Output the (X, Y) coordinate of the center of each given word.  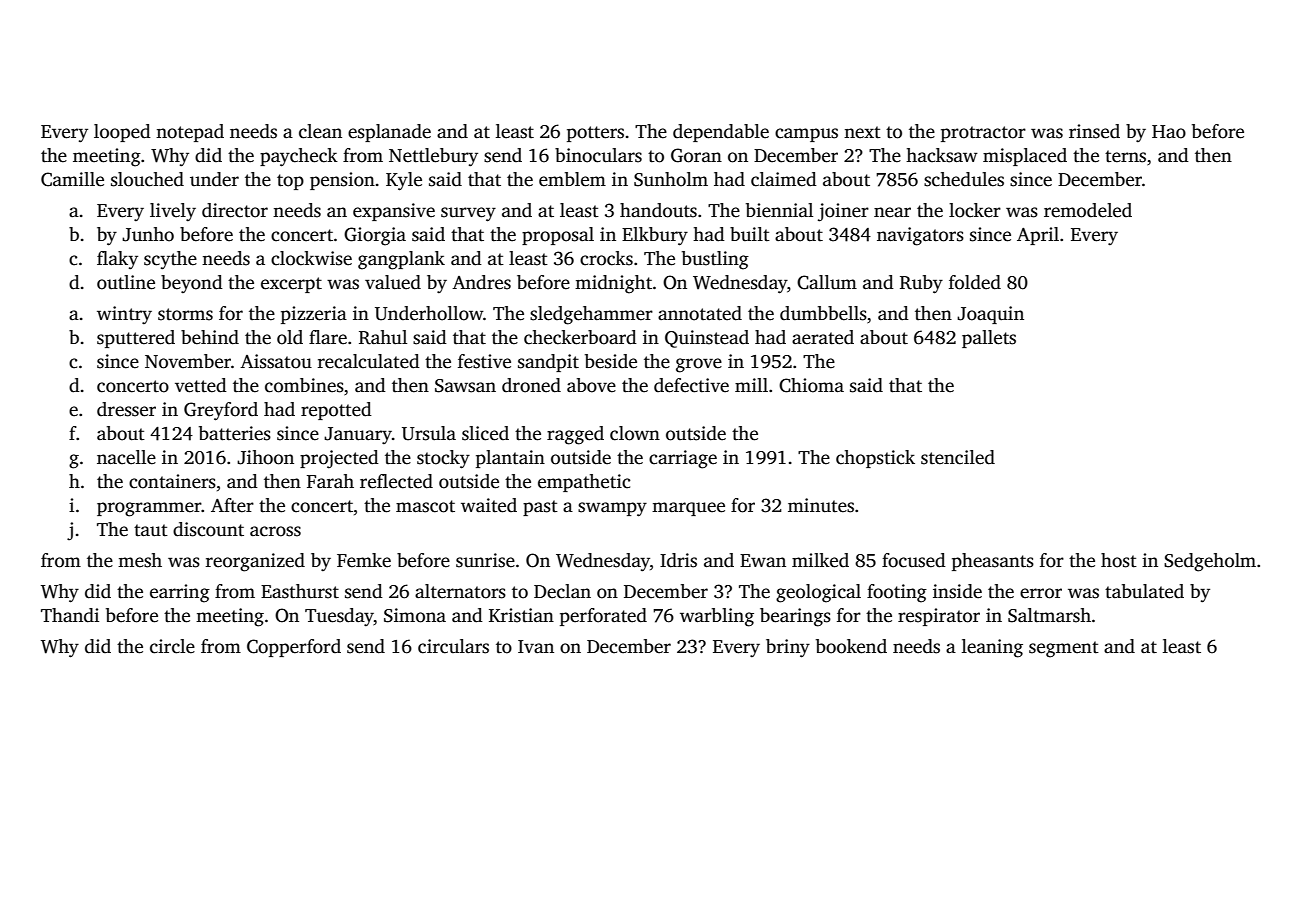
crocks (606, 258)
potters (595, 134)
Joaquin (990, 315)
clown (635, 433)
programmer (149, 509)
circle (172, 646)
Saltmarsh (1049, 615)
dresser (126, 409)
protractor (983, 134)
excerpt (291, 285)
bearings (795, 617)
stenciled (958, 457)
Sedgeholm (1210, 562)
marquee (688, 509)
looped (122, 133)
